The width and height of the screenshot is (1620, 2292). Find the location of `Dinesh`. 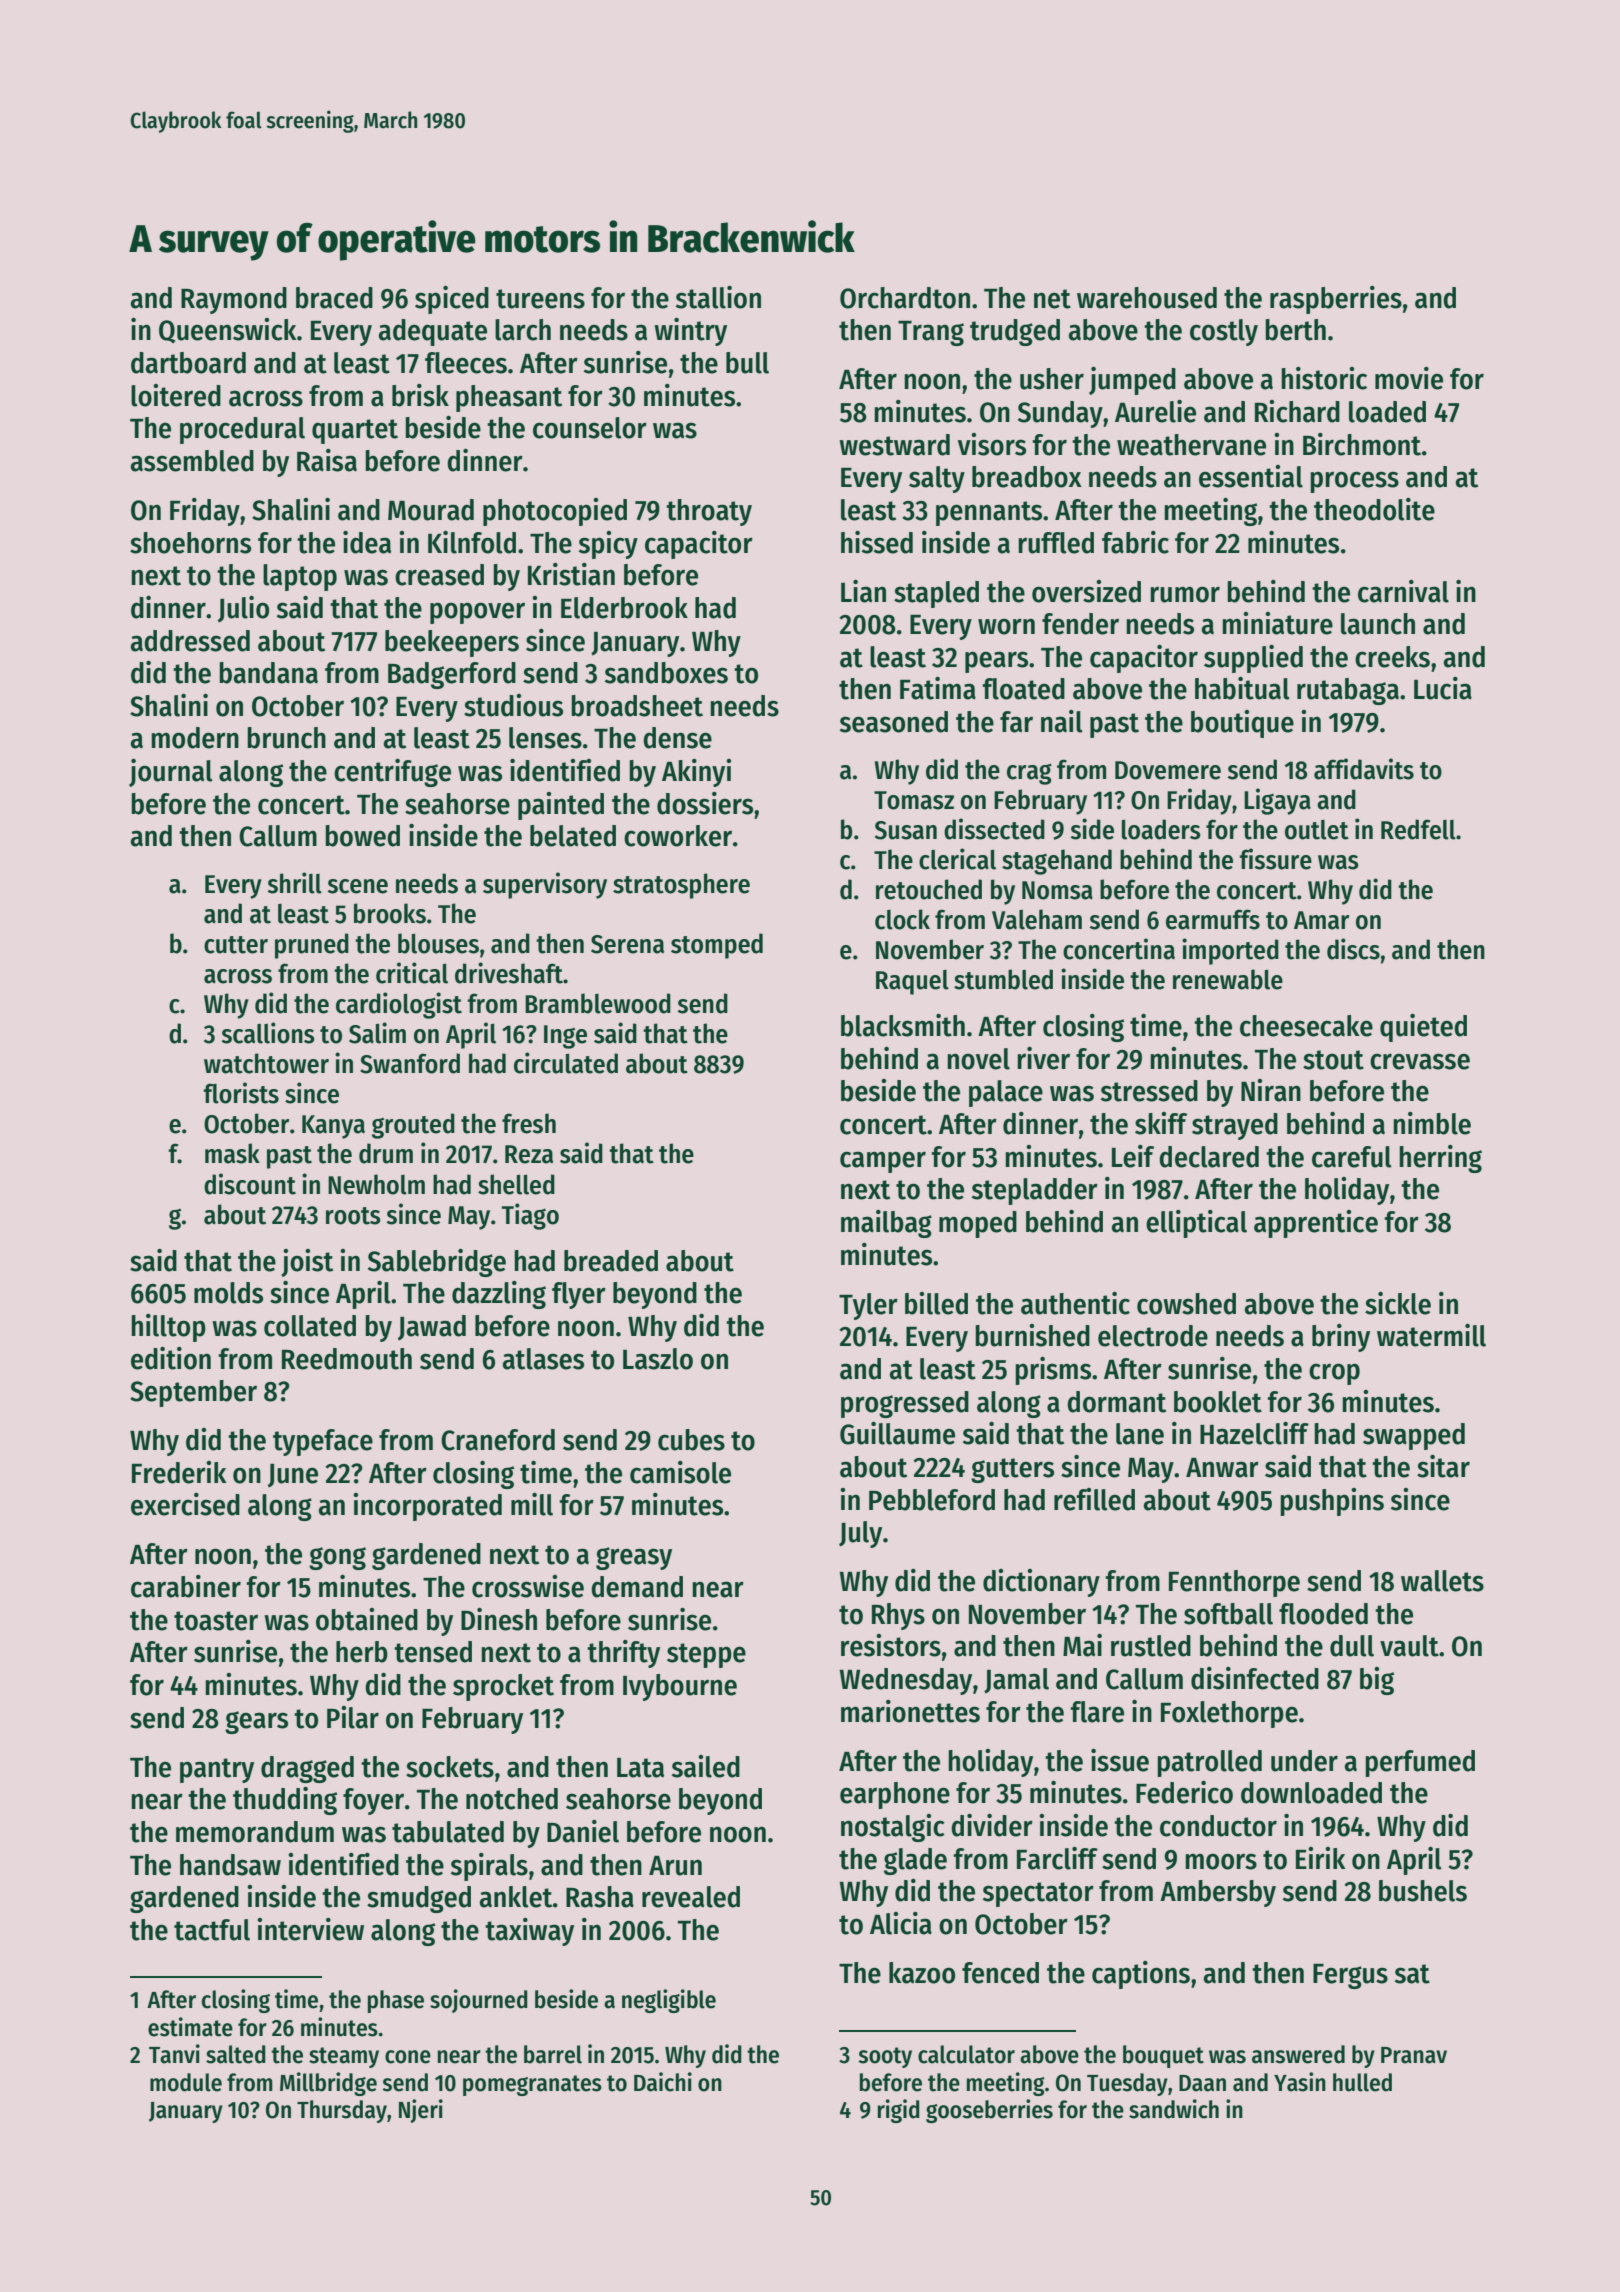

Dinesh is located at coordinates (499, 1619).
